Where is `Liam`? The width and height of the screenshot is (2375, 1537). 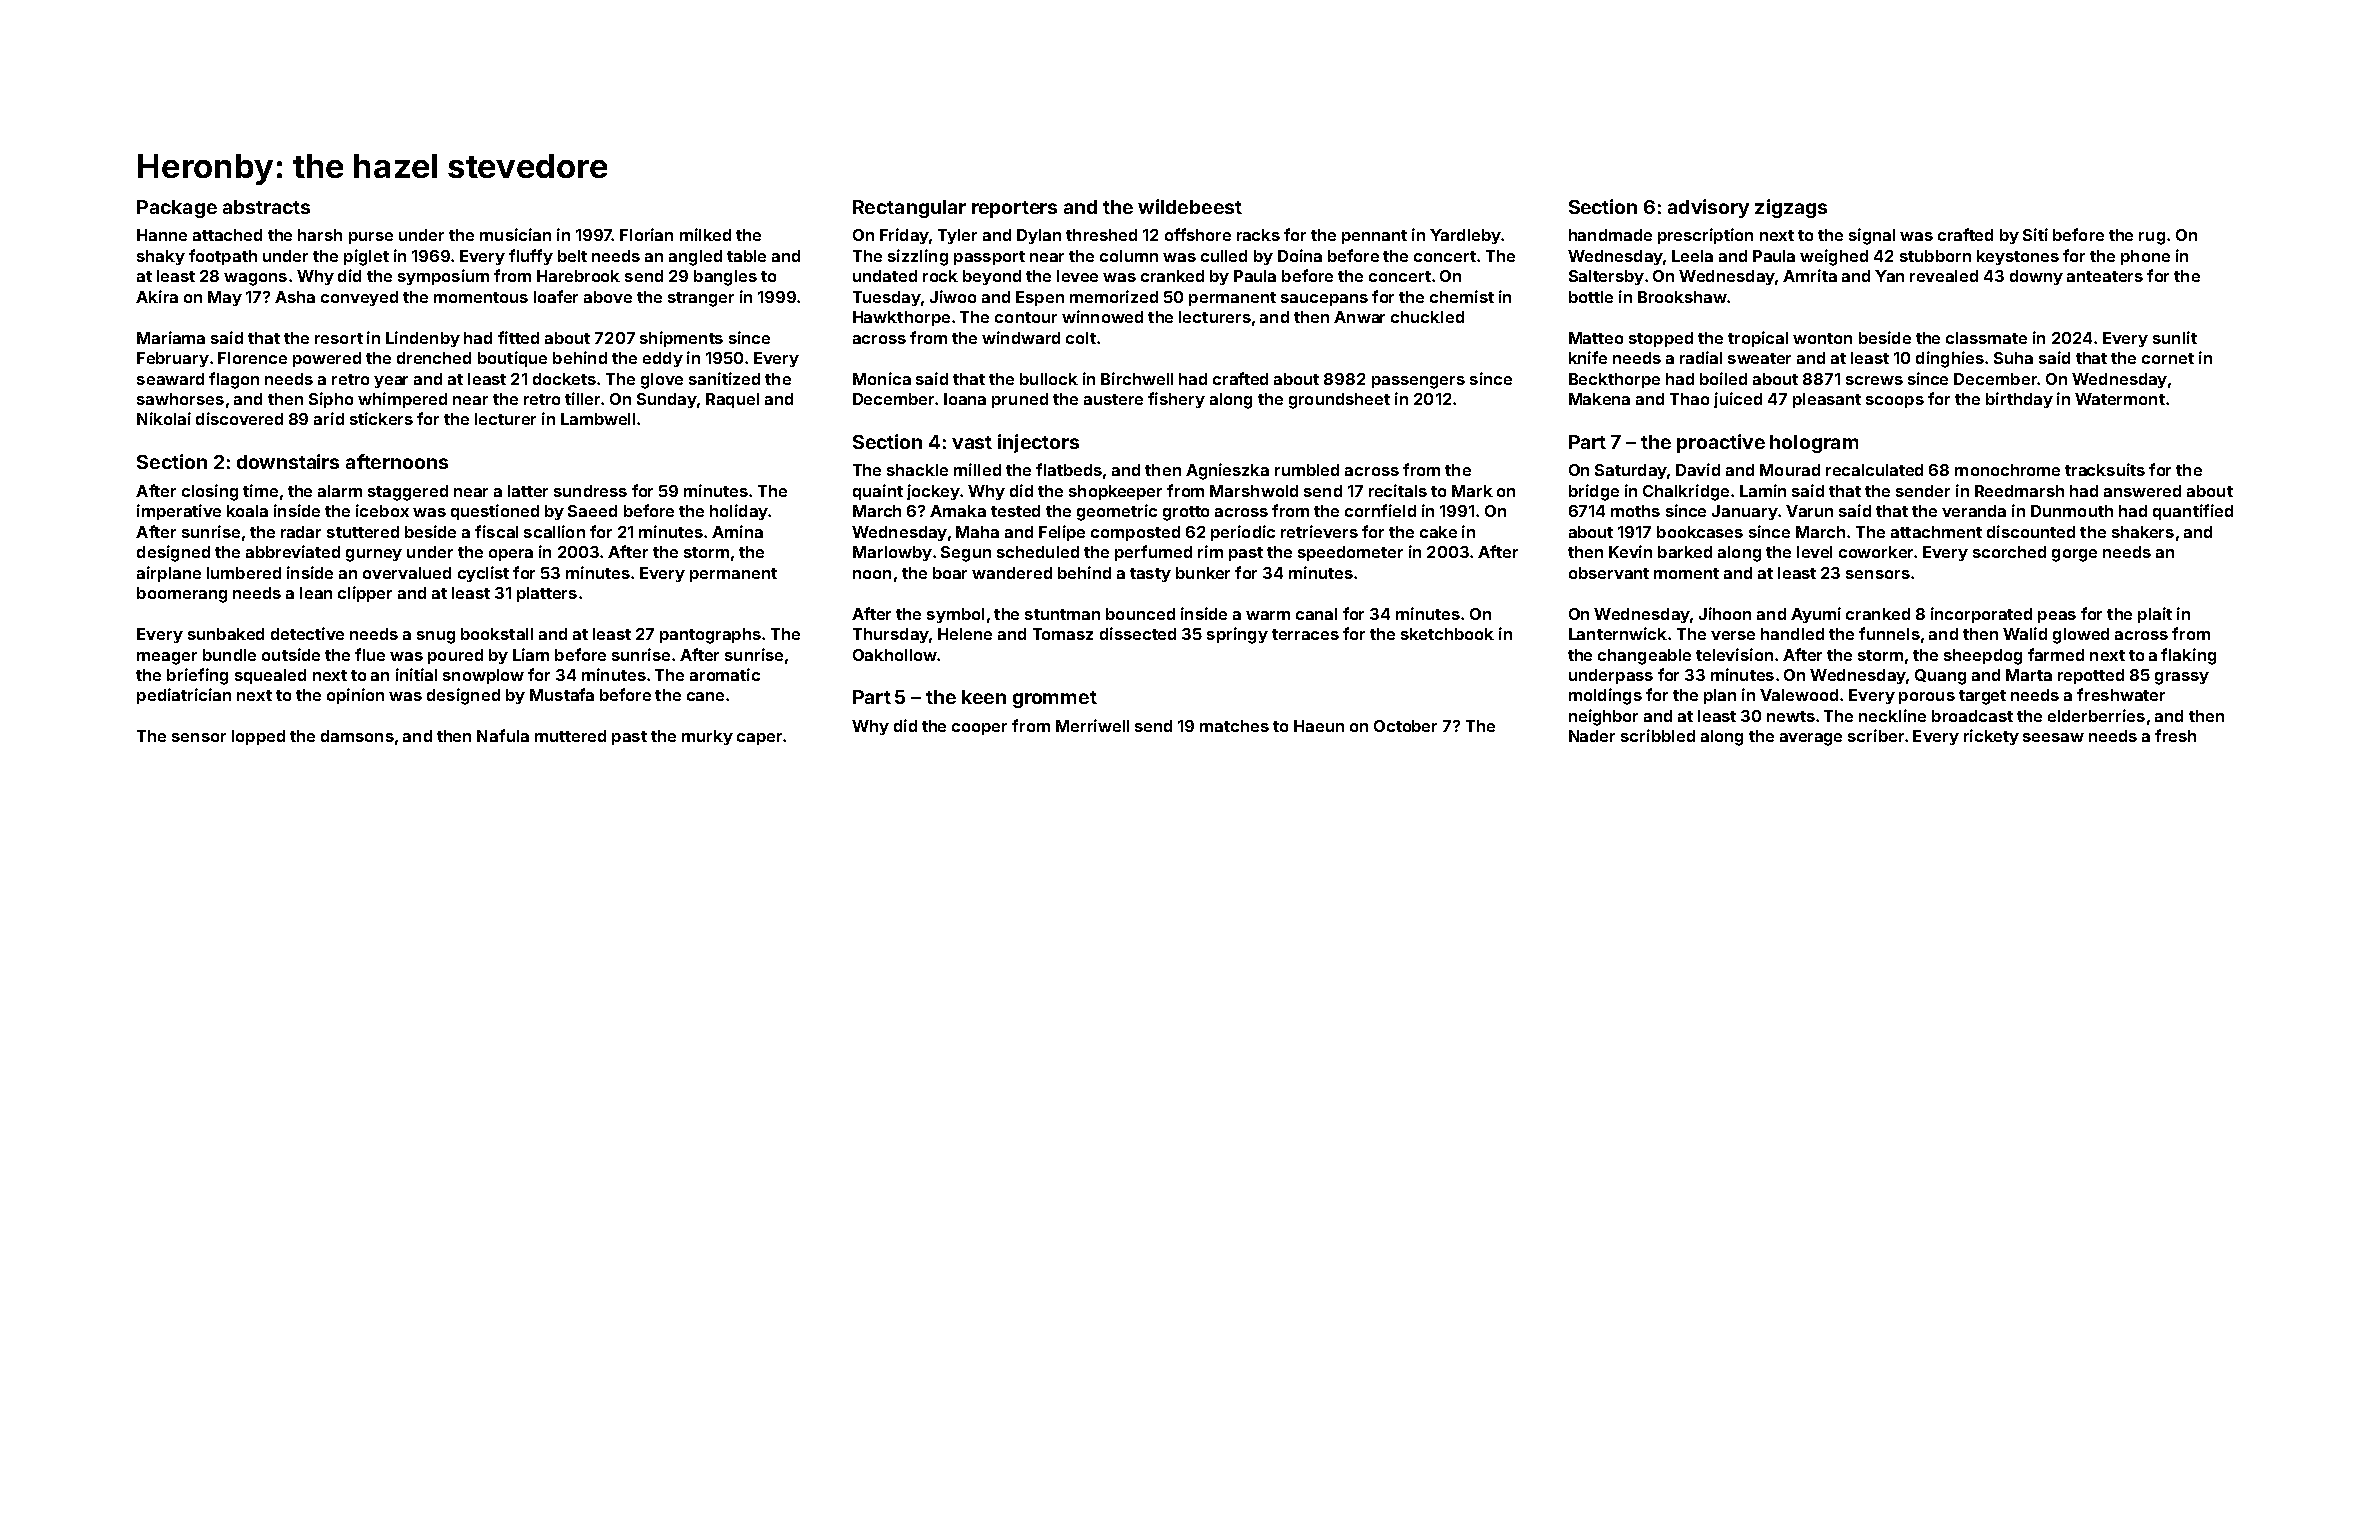 Liam is located at coordinates (531, 654).
